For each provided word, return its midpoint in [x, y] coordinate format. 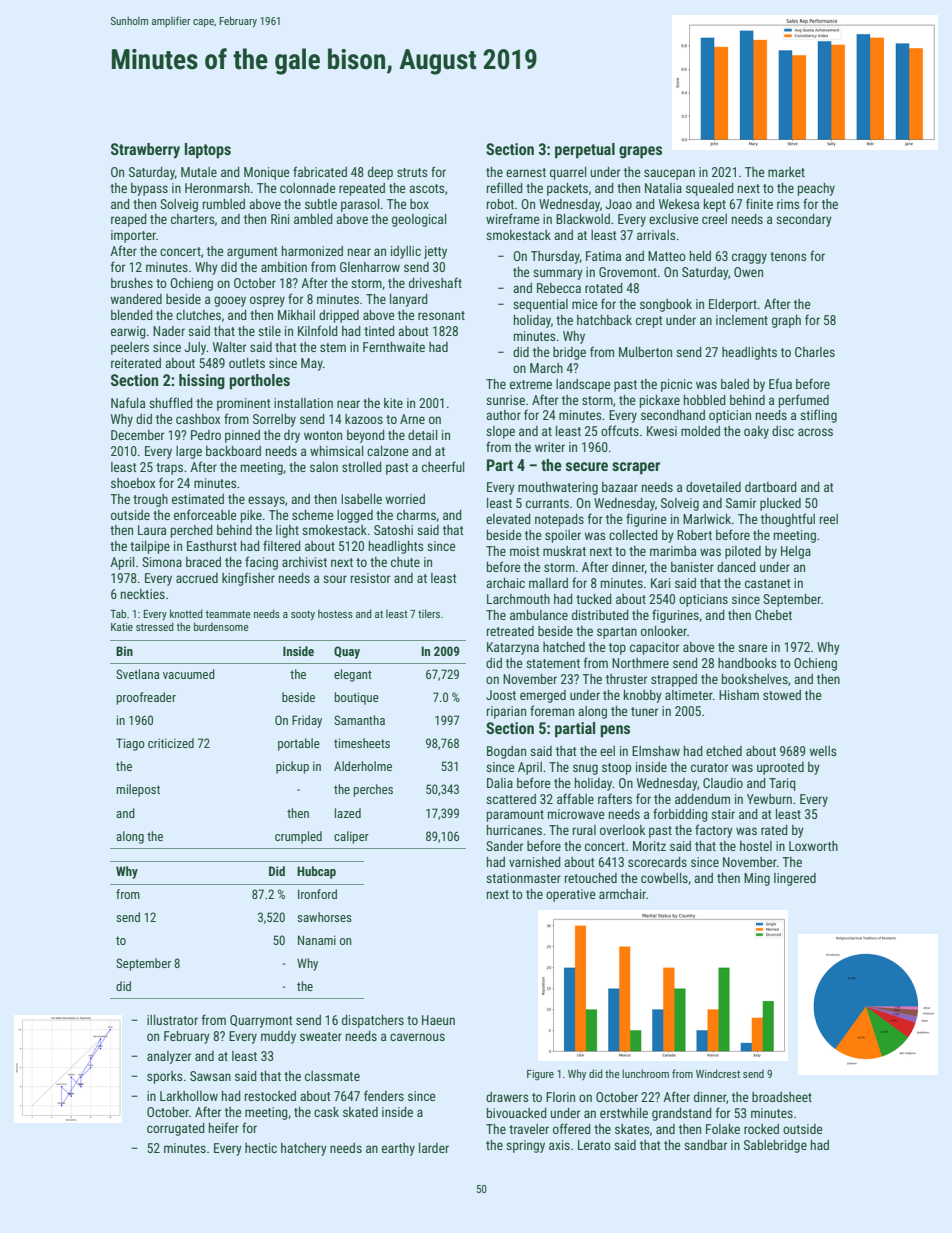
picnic [676, 385]
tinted [379, 331]
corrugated [176, 1129]
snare [753, 648]
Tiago [130, 744]
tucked [594, 599]
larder [434, 1148]
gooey [230, 301]
